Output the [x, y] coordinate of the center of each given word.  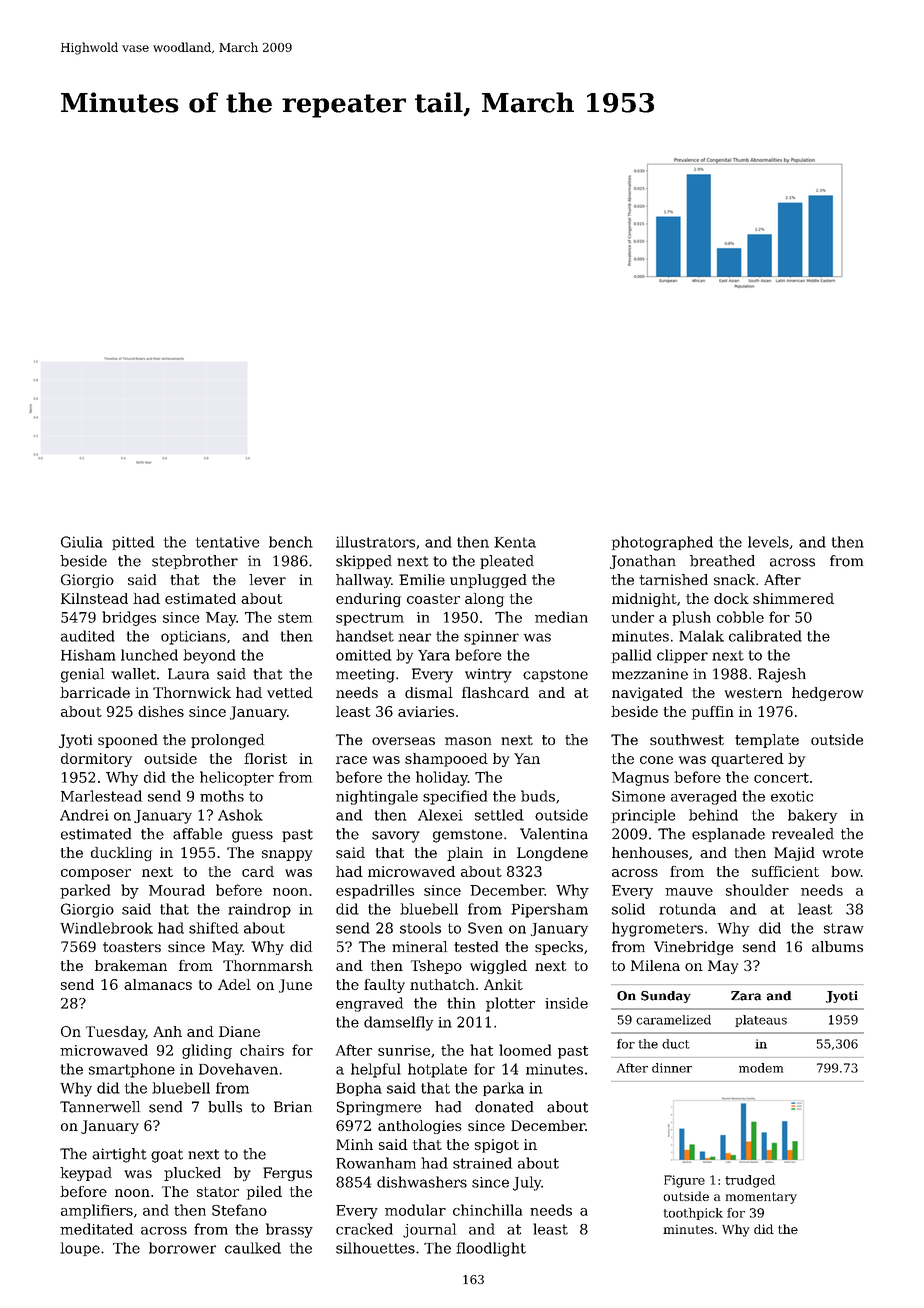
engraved [369, 1004]
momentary [761, 1198]
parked [85, 891]
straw [844, 928]
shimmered [793, 598]
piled [264, 1193]
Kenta [515, 542]
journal [429, 1230]
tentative [227, 542]
